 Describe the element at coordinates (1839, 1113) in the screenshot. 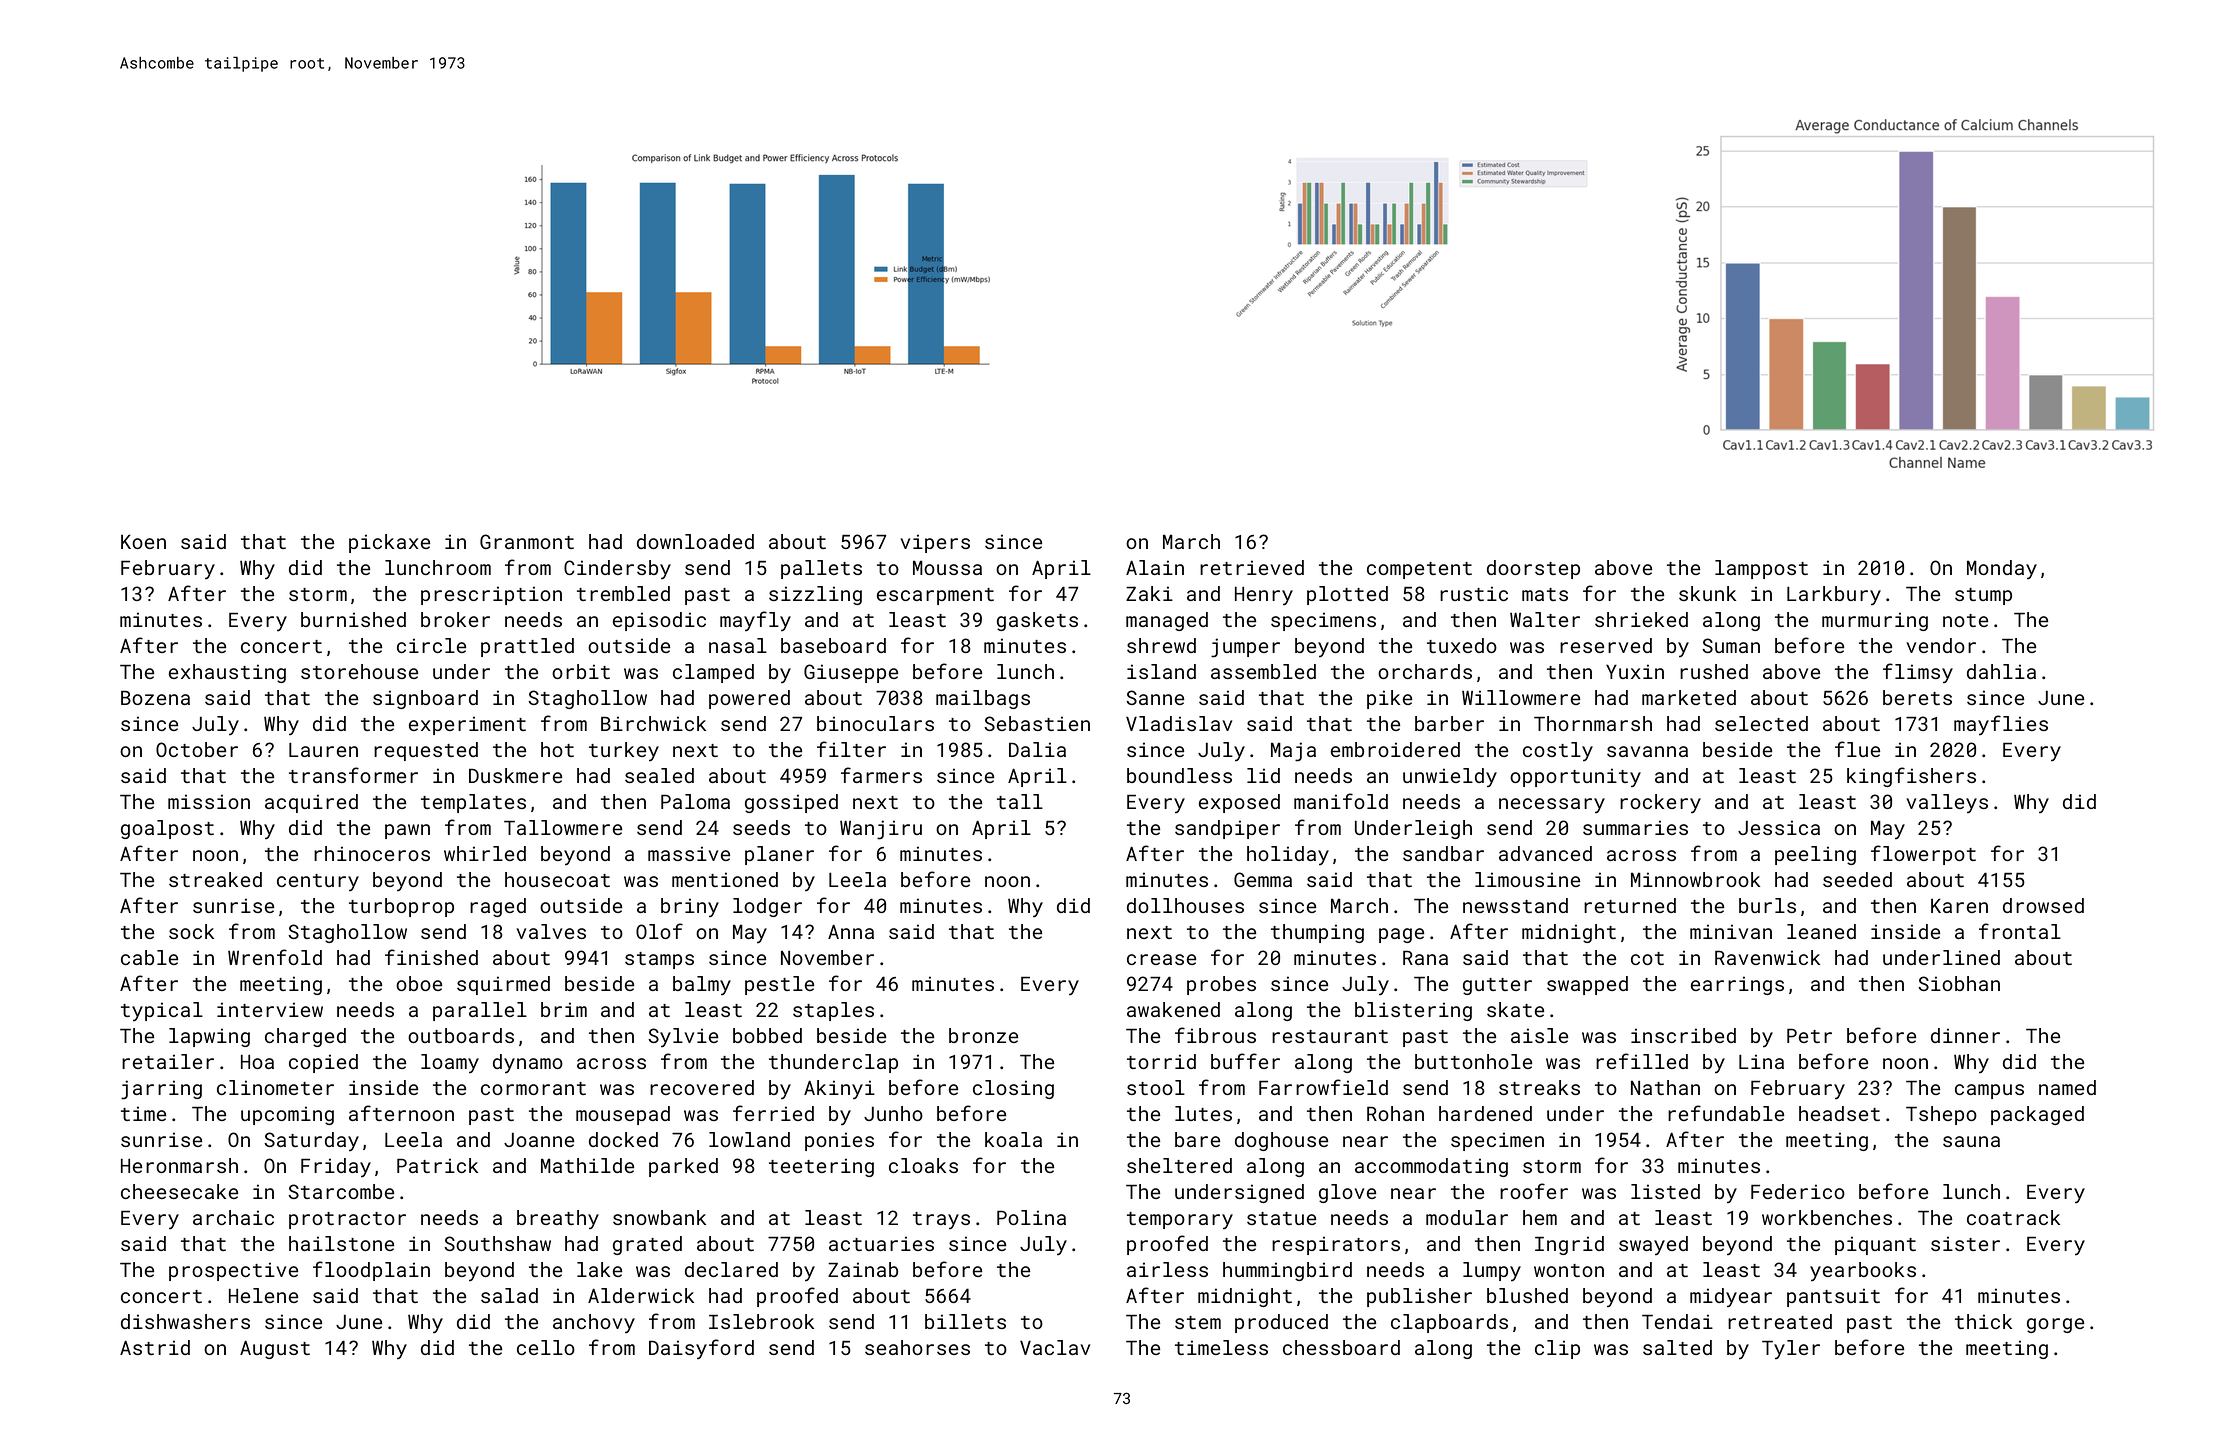

I see `headset` at that location.
